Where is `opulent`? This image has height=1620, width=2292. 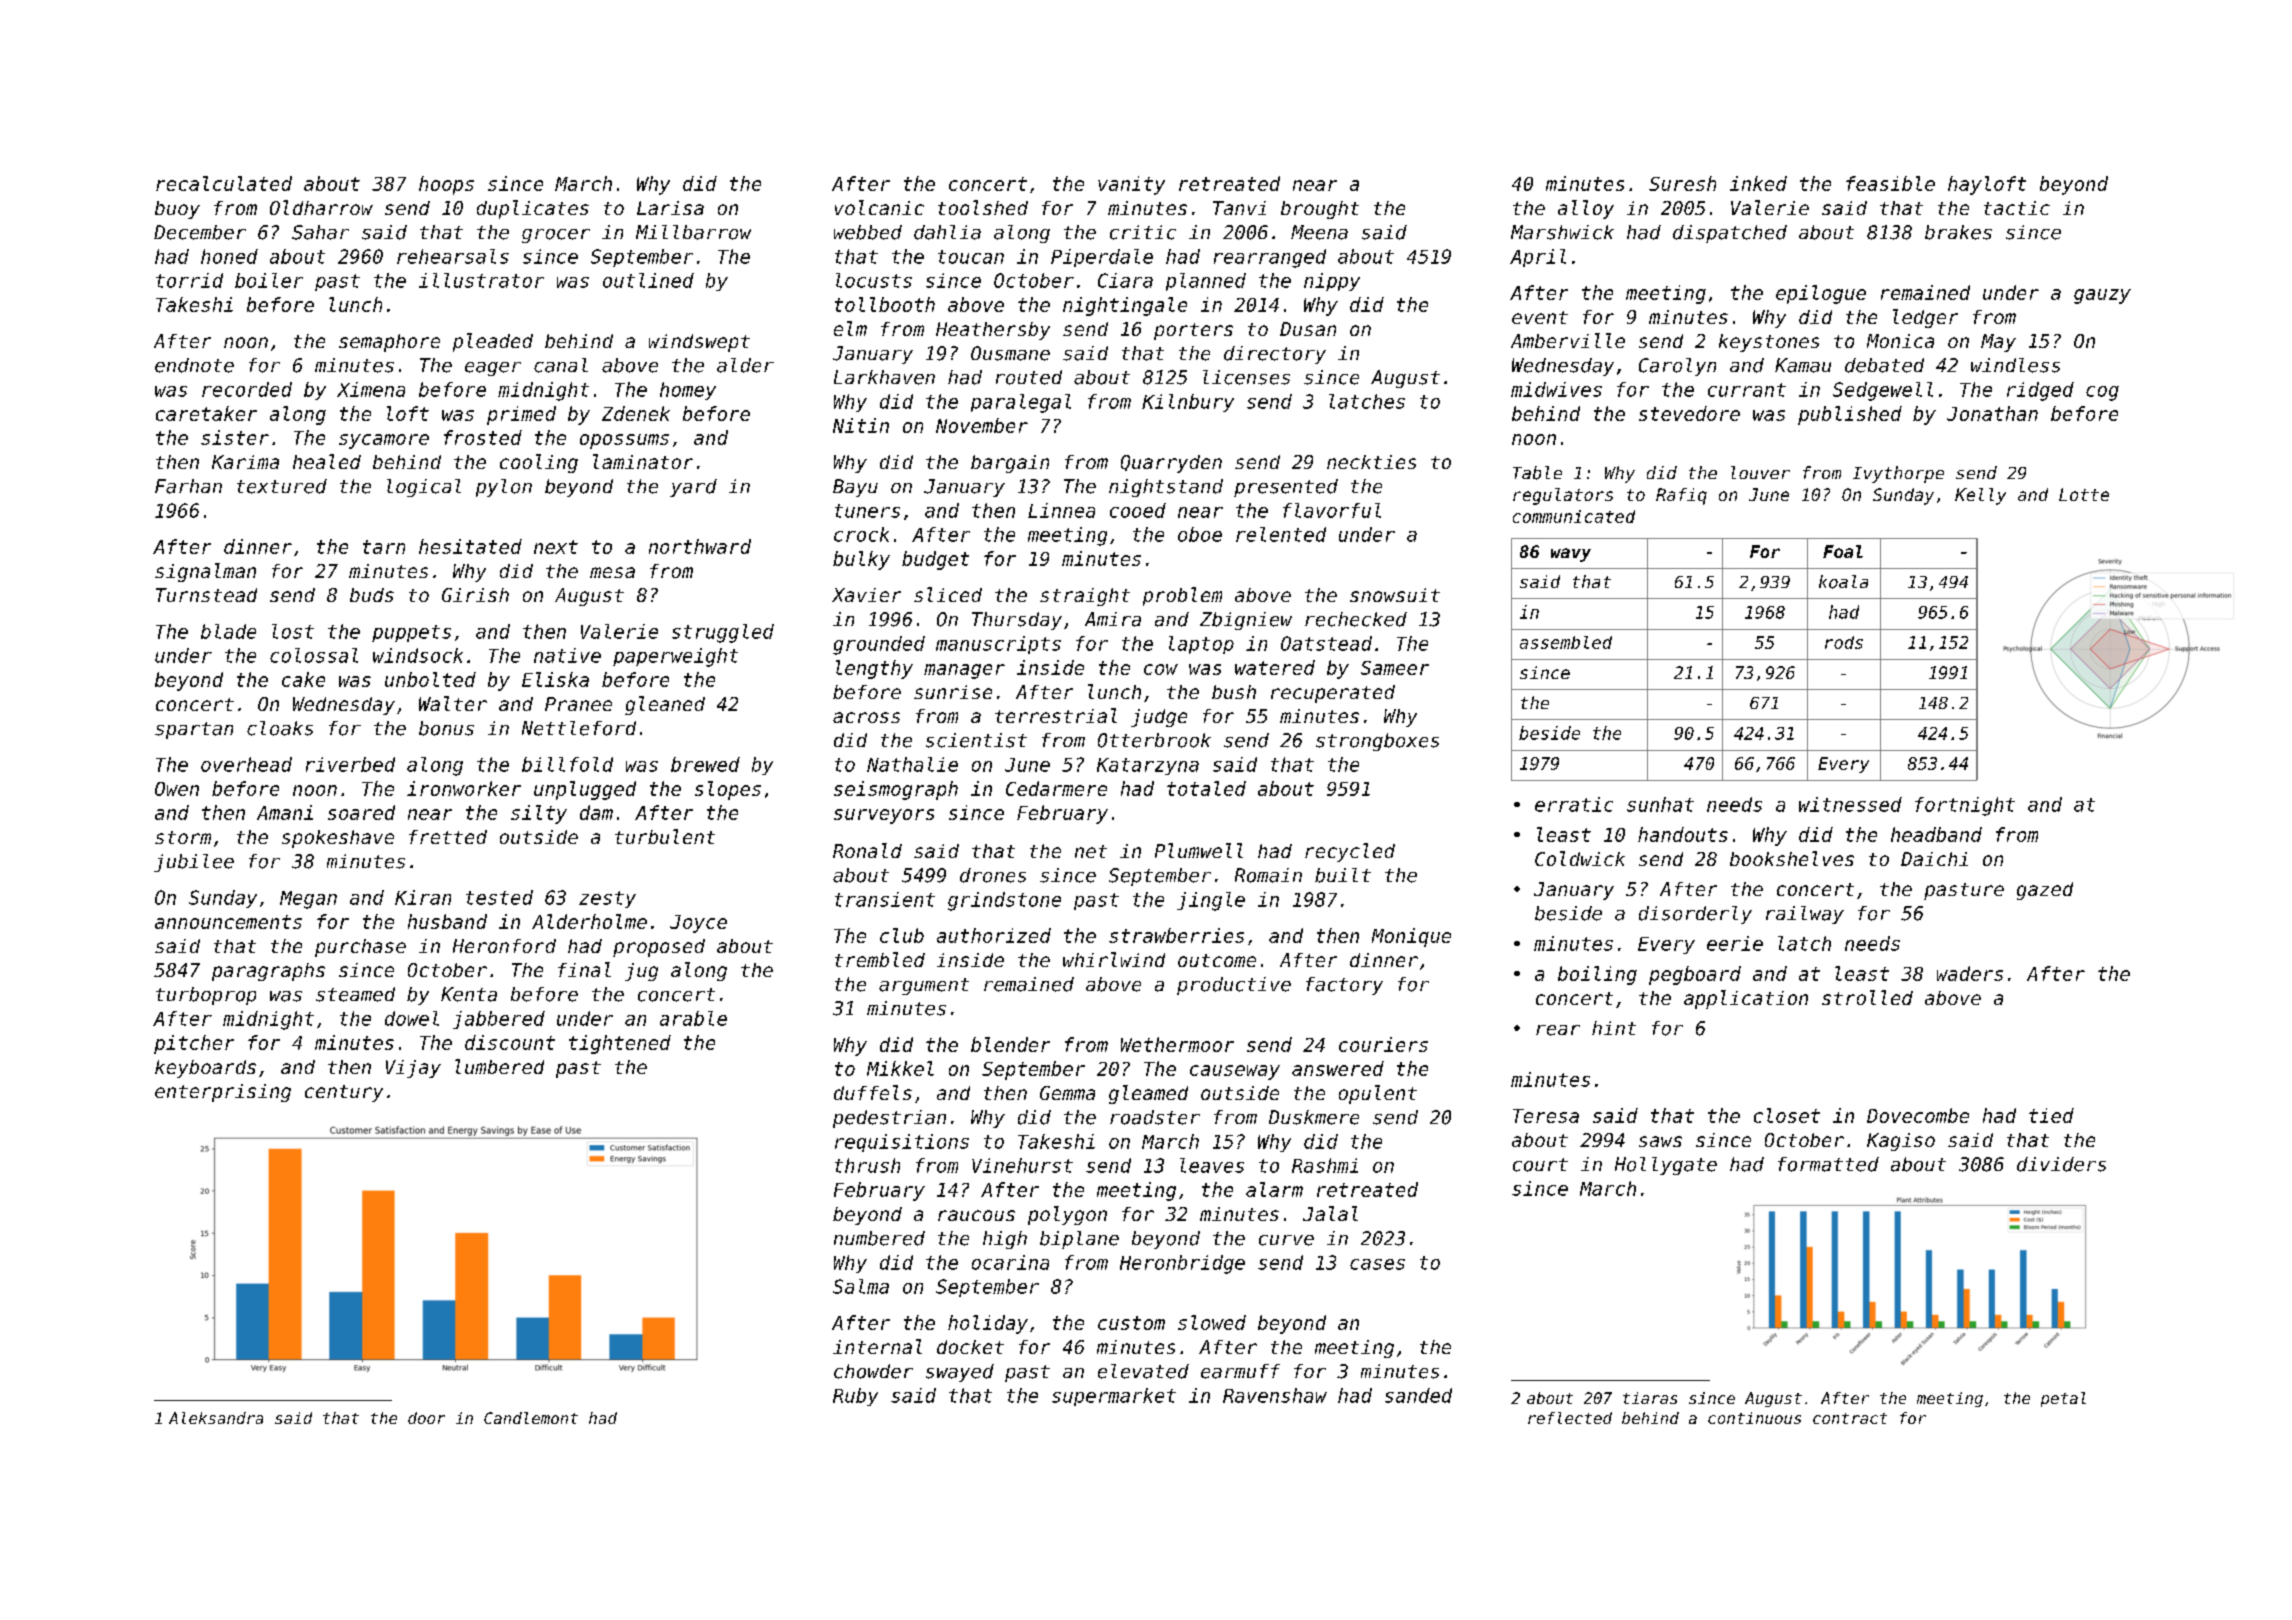
opulent is located at coordinates (1378, 1094).
